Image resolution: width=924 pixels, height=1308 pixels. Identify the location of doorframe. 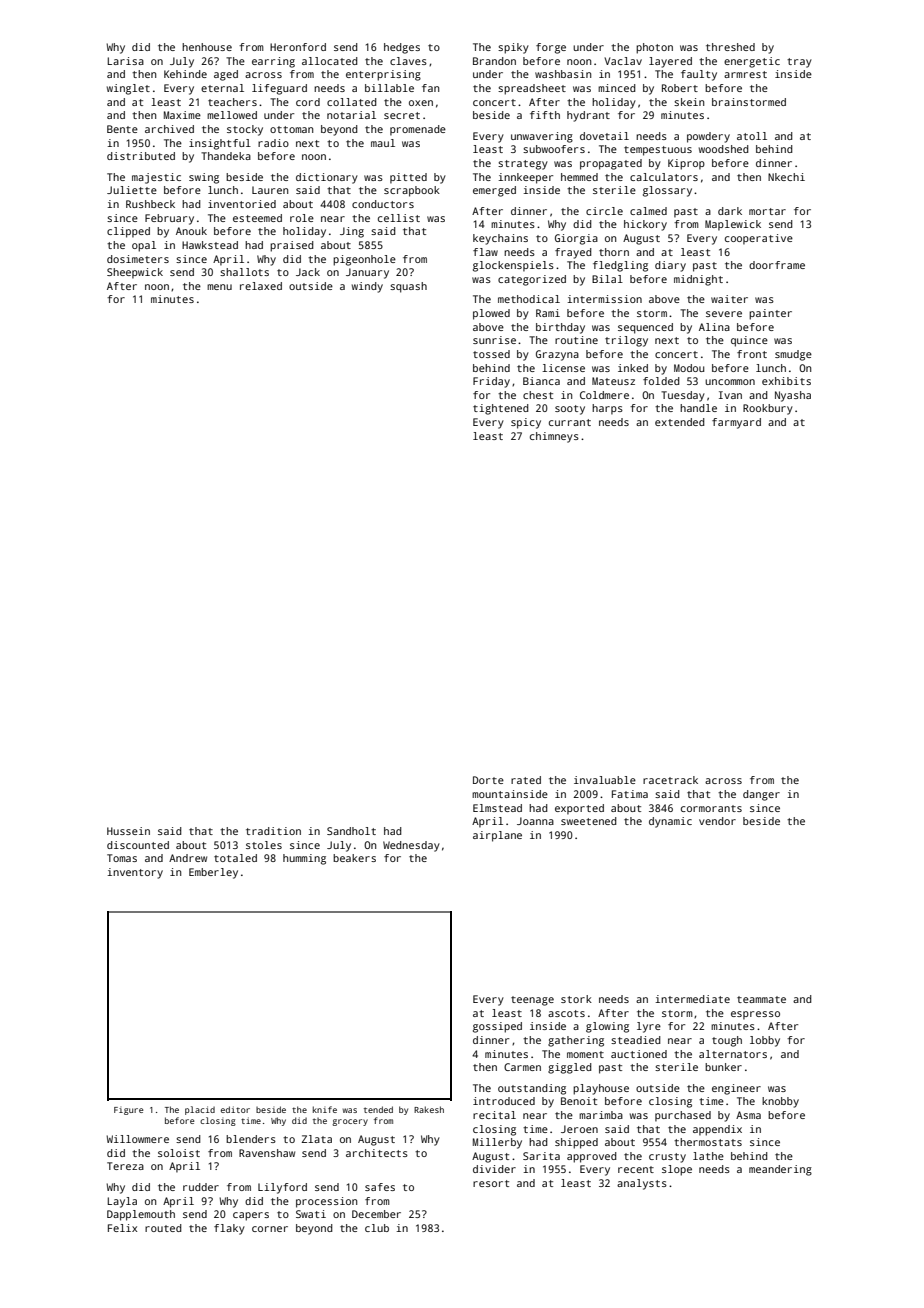
(777, 265).
